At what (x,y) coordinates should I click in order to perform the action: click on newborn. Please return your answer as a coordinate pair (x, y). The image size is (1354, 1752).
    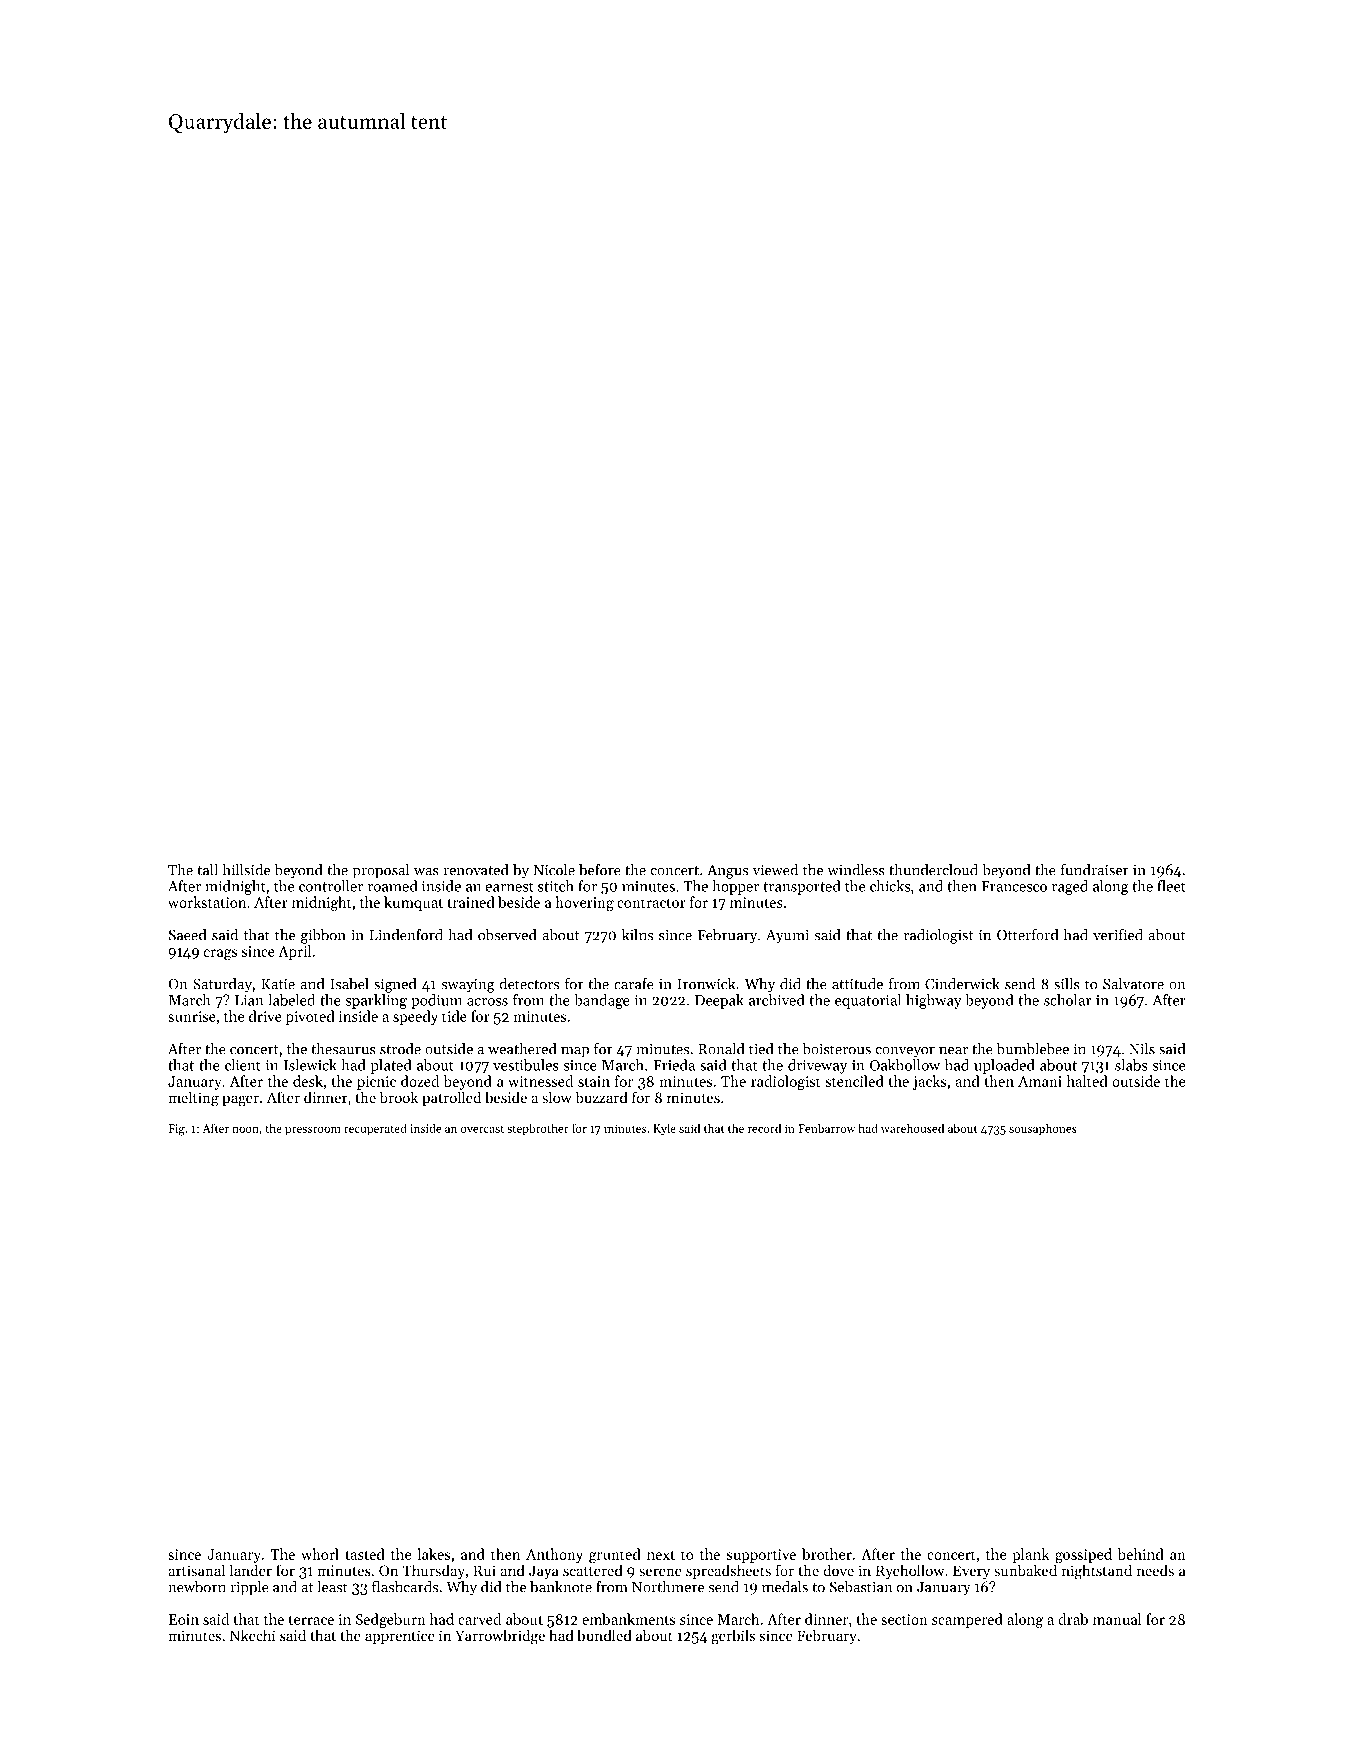
    Looking at the image, I should click on (197, 1587).
